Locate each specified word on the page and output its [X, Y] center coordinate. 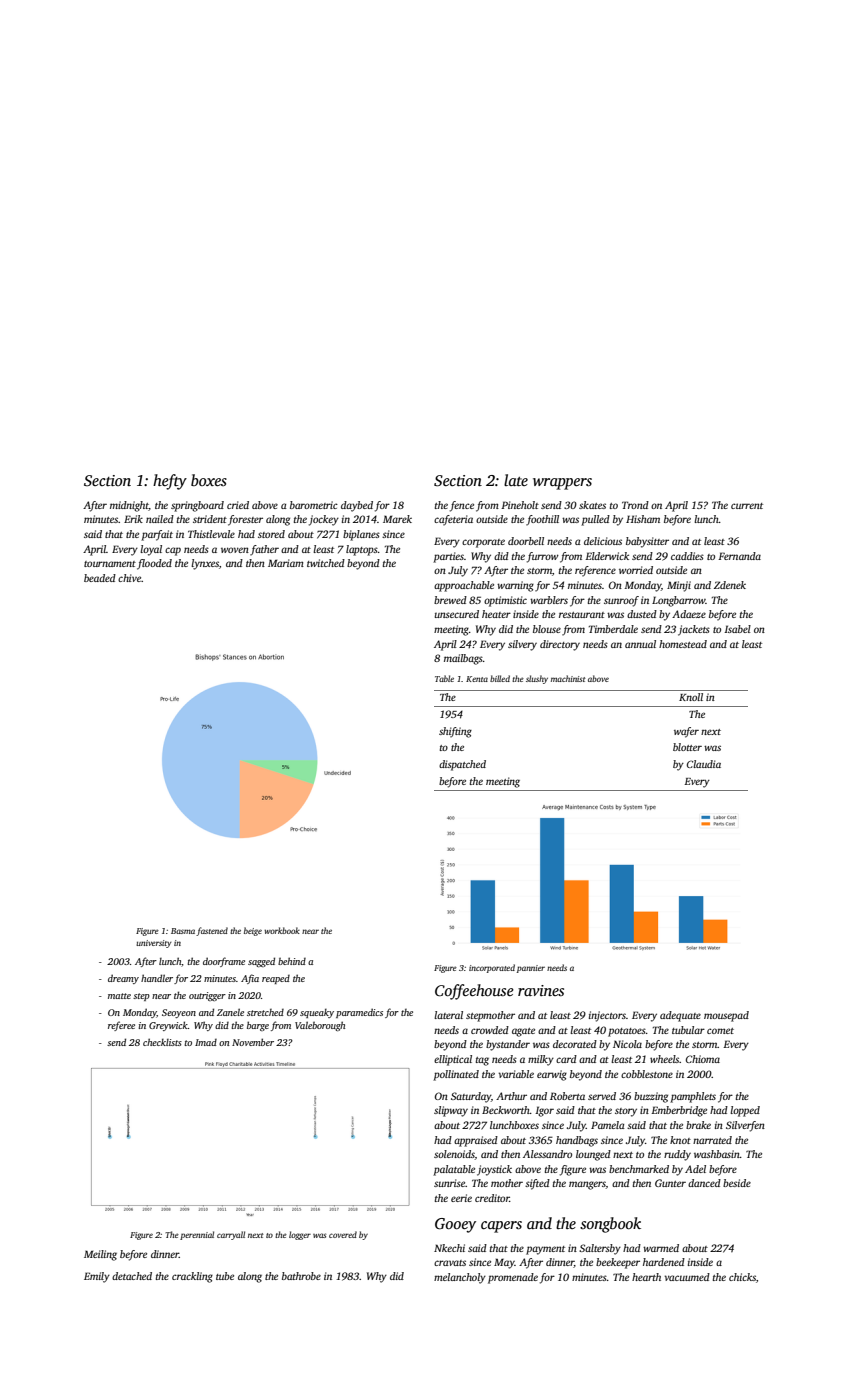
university [153, 944]
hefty [170, 482]
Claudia [704, 764]
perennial [197, 1235]
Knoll [691, 697]
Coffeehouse [474, 992]
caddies [687, 556]
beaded [100, 578]
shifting [455, 732]
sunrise [449, 1183]
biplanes [361, 535]
